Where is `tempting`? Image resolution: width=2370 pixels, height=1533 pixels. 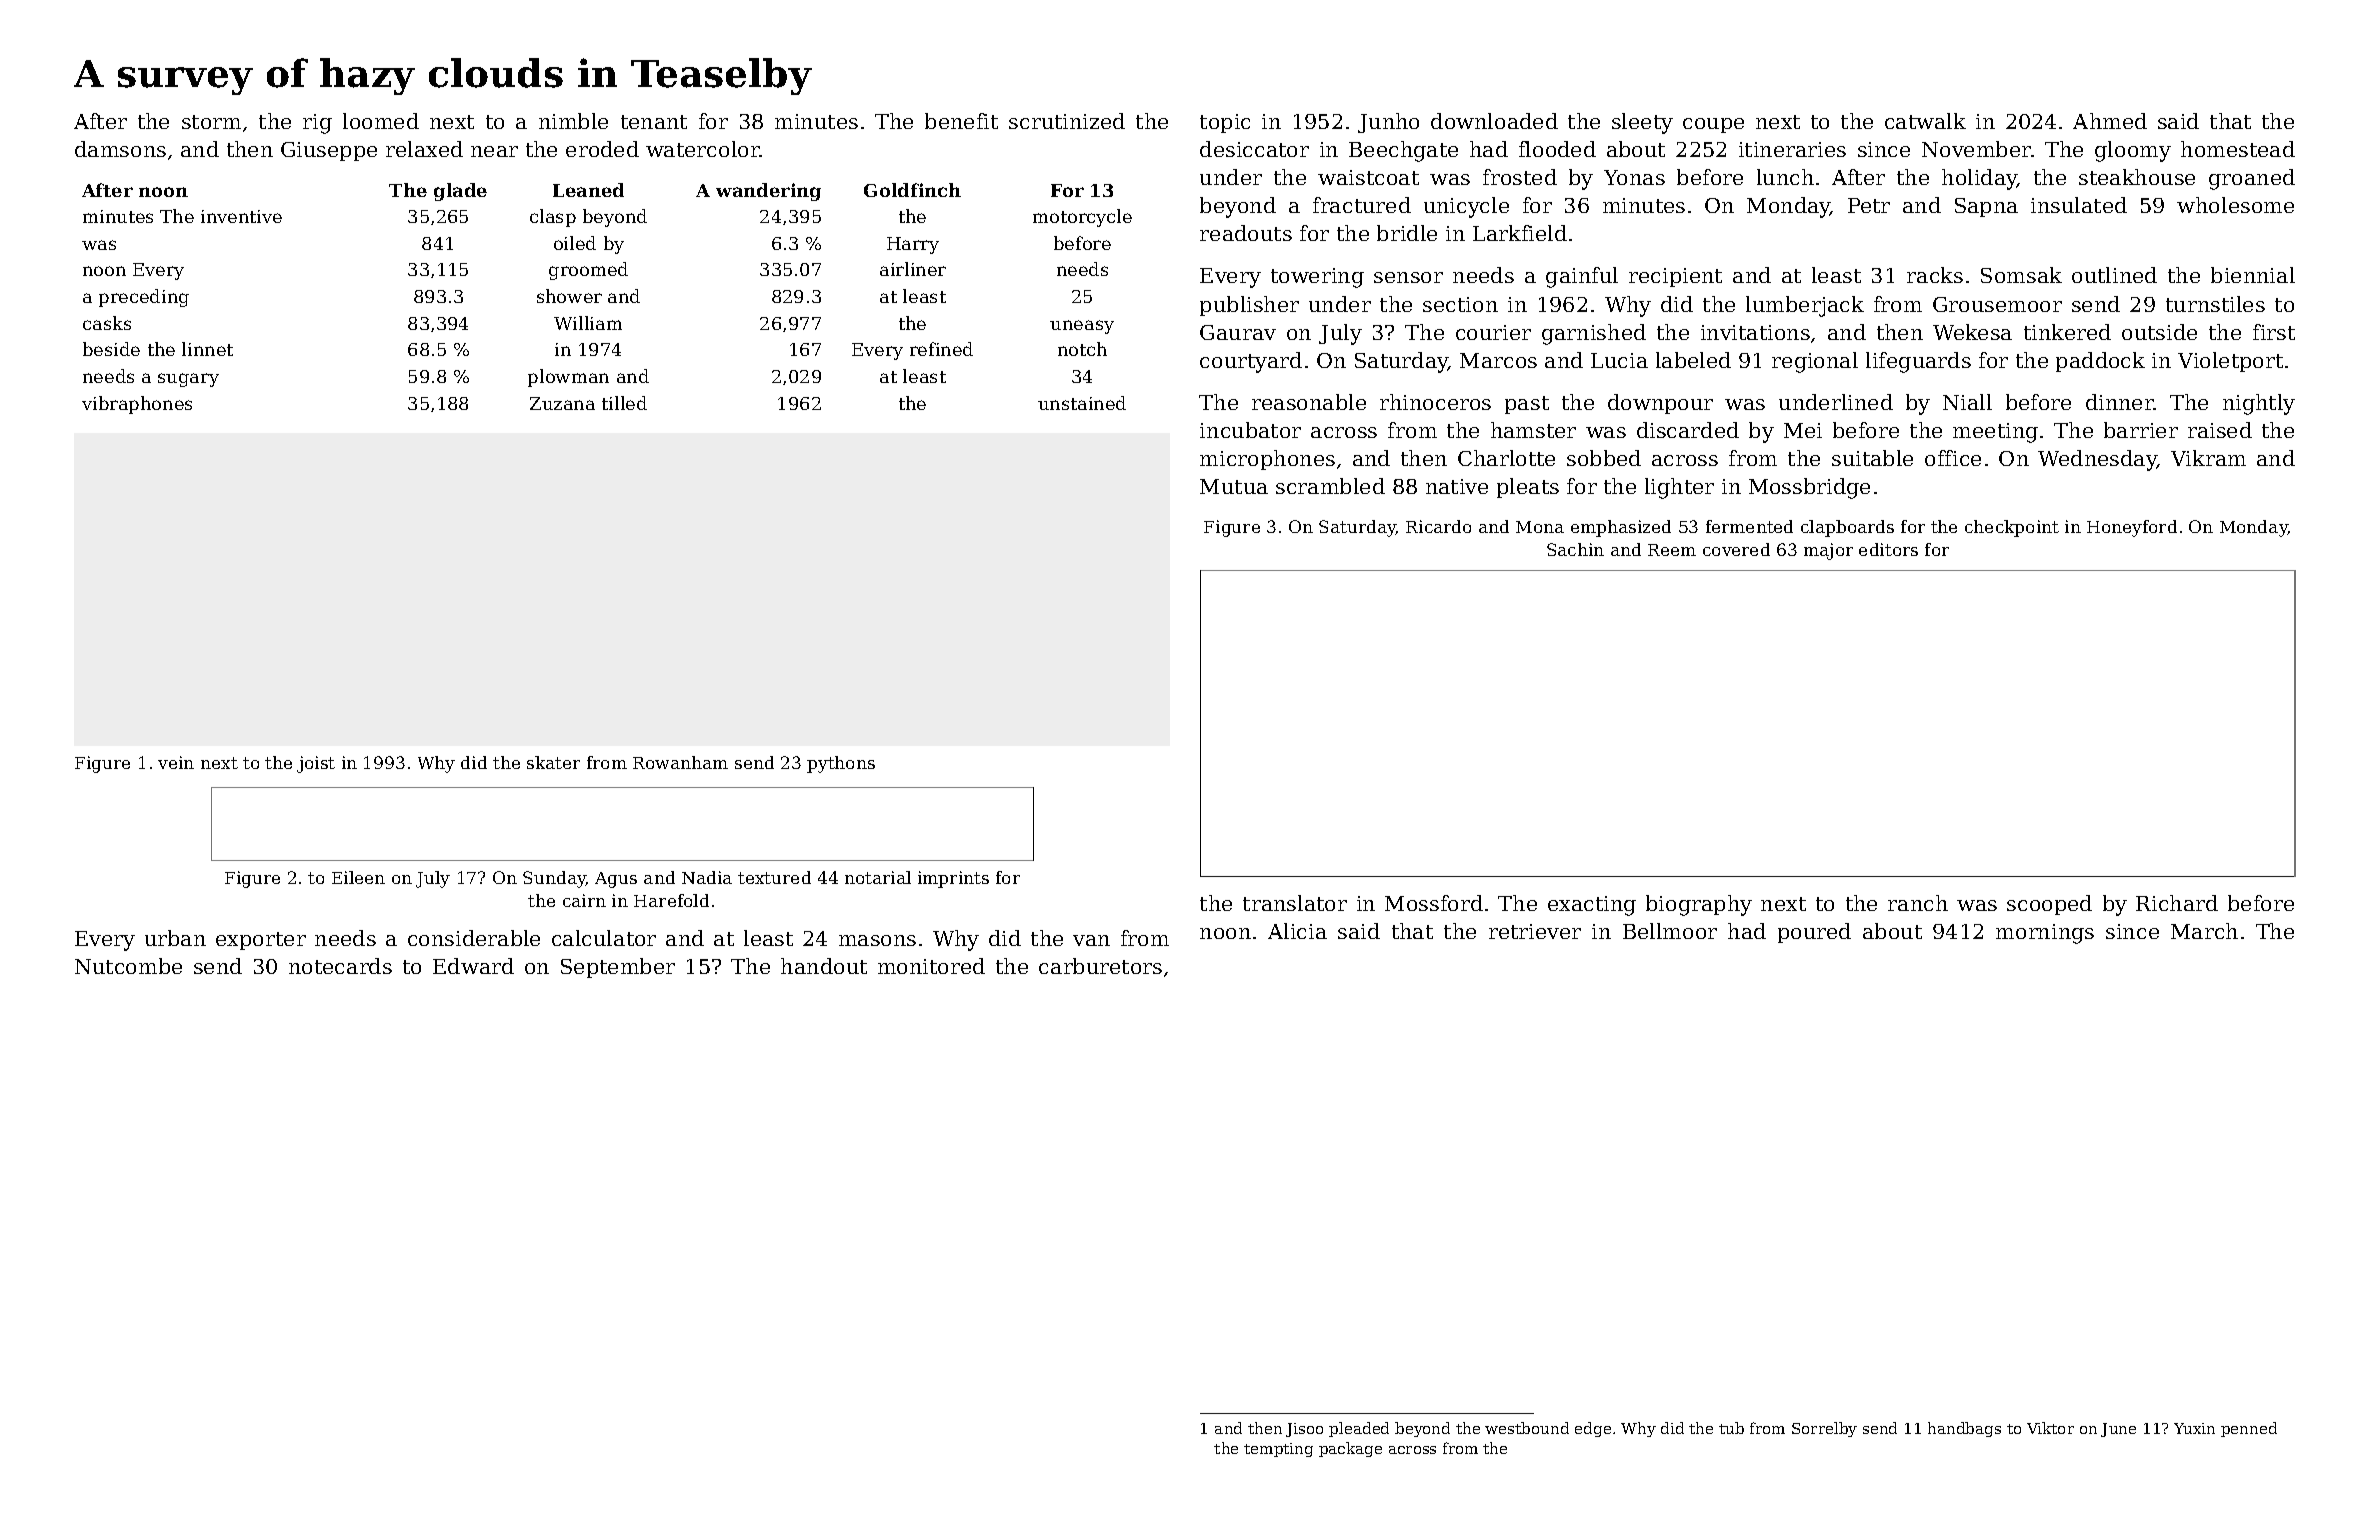
tempting is located at coordinates (1278, 1450).
